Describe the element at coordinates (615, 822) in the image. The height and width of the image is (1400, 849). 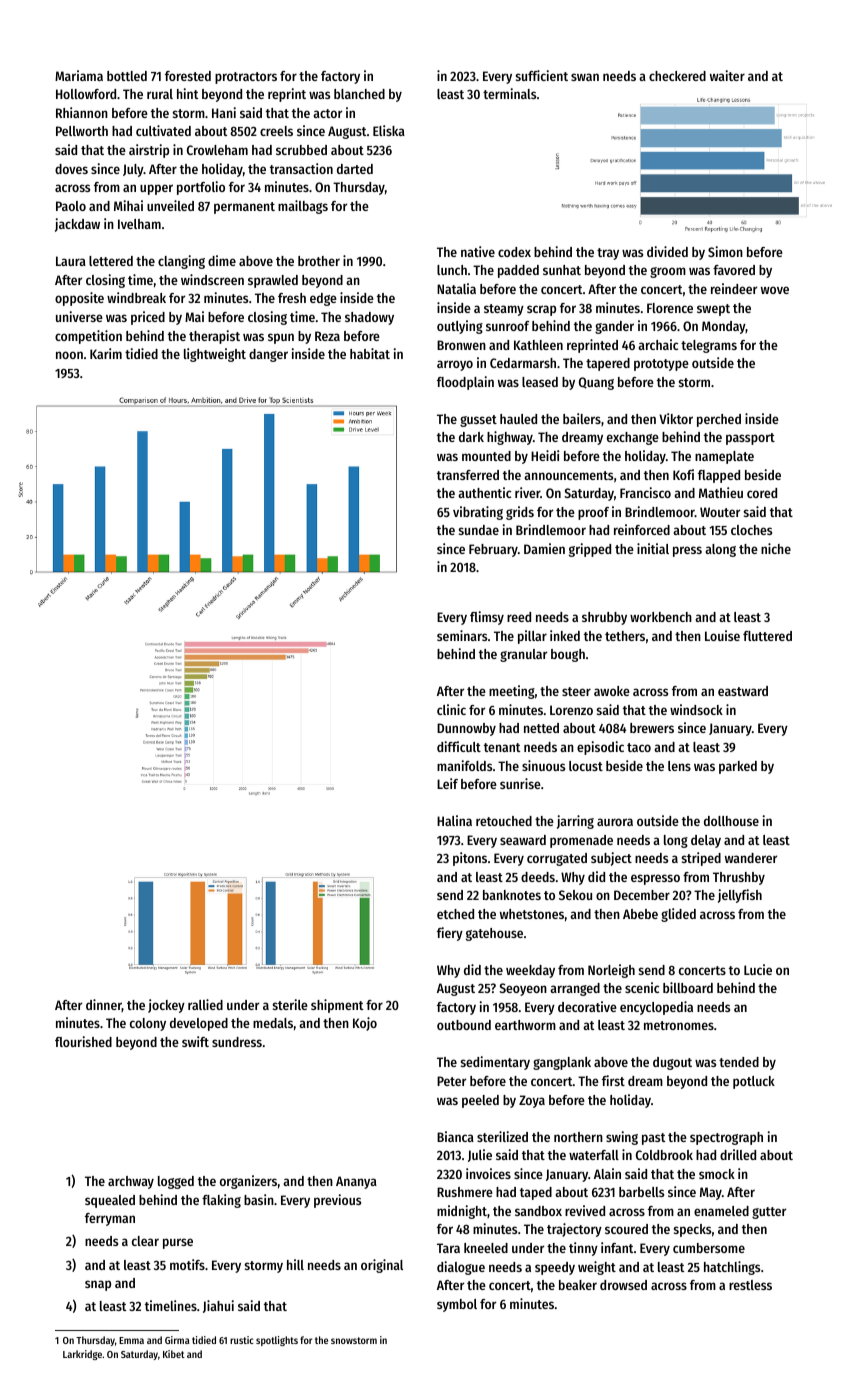
I see `aurora` at that location.
